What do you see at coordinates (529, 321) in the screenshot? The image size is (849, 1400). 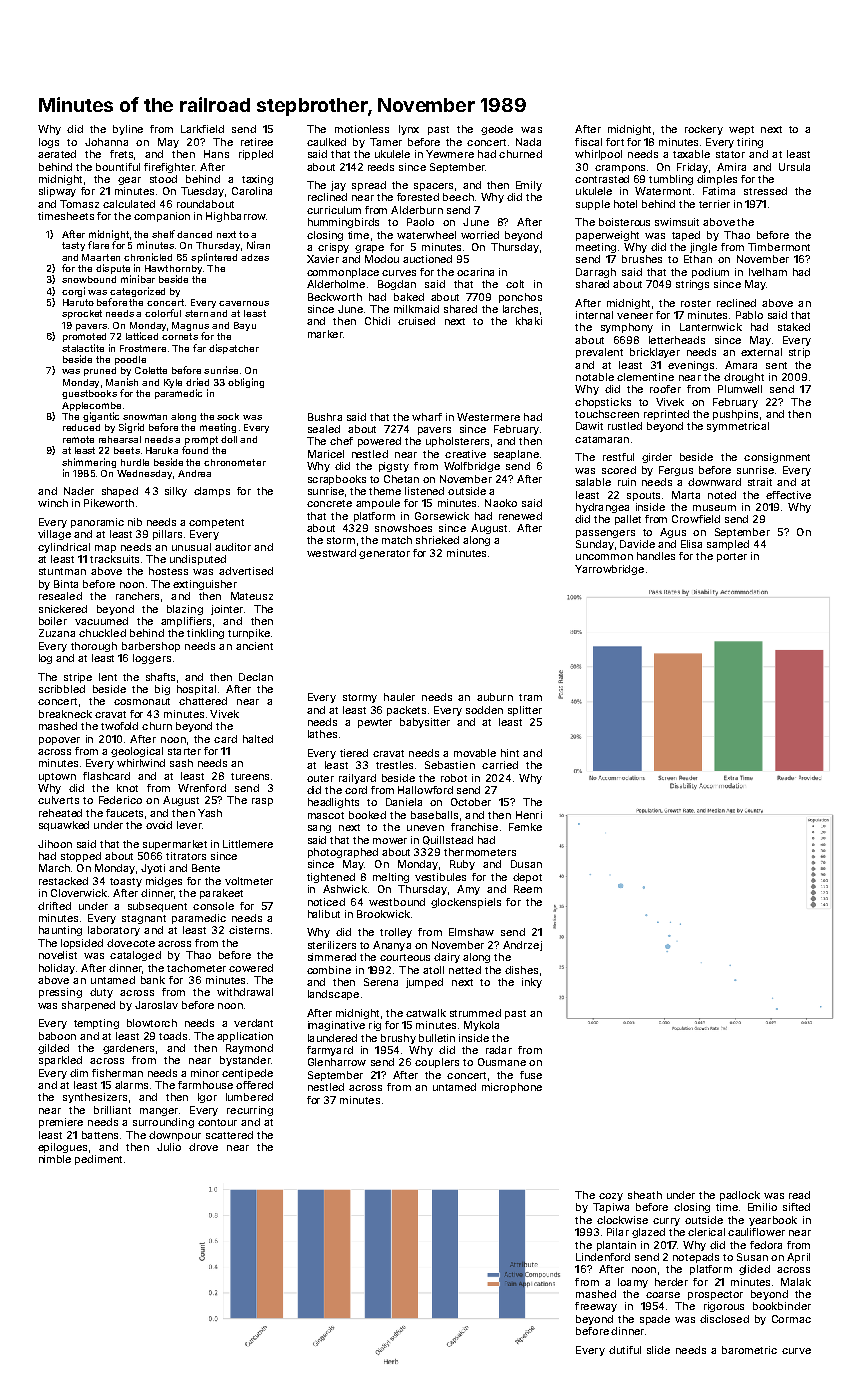 I see `khaki` at bounding box center [529, 321].
